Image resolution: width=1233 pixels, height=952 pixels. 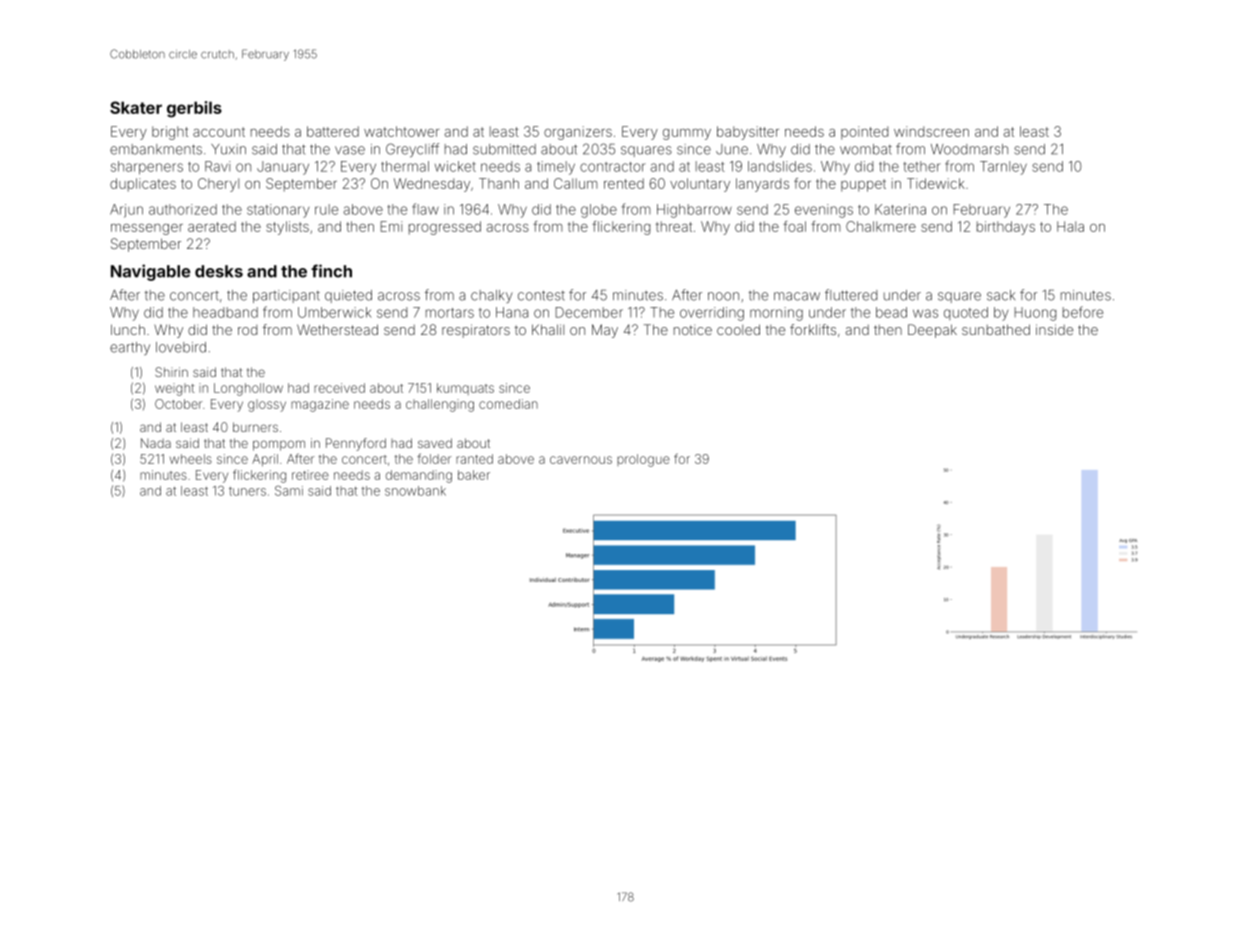 I want to click on wicket, so click(x=455, y=166).
